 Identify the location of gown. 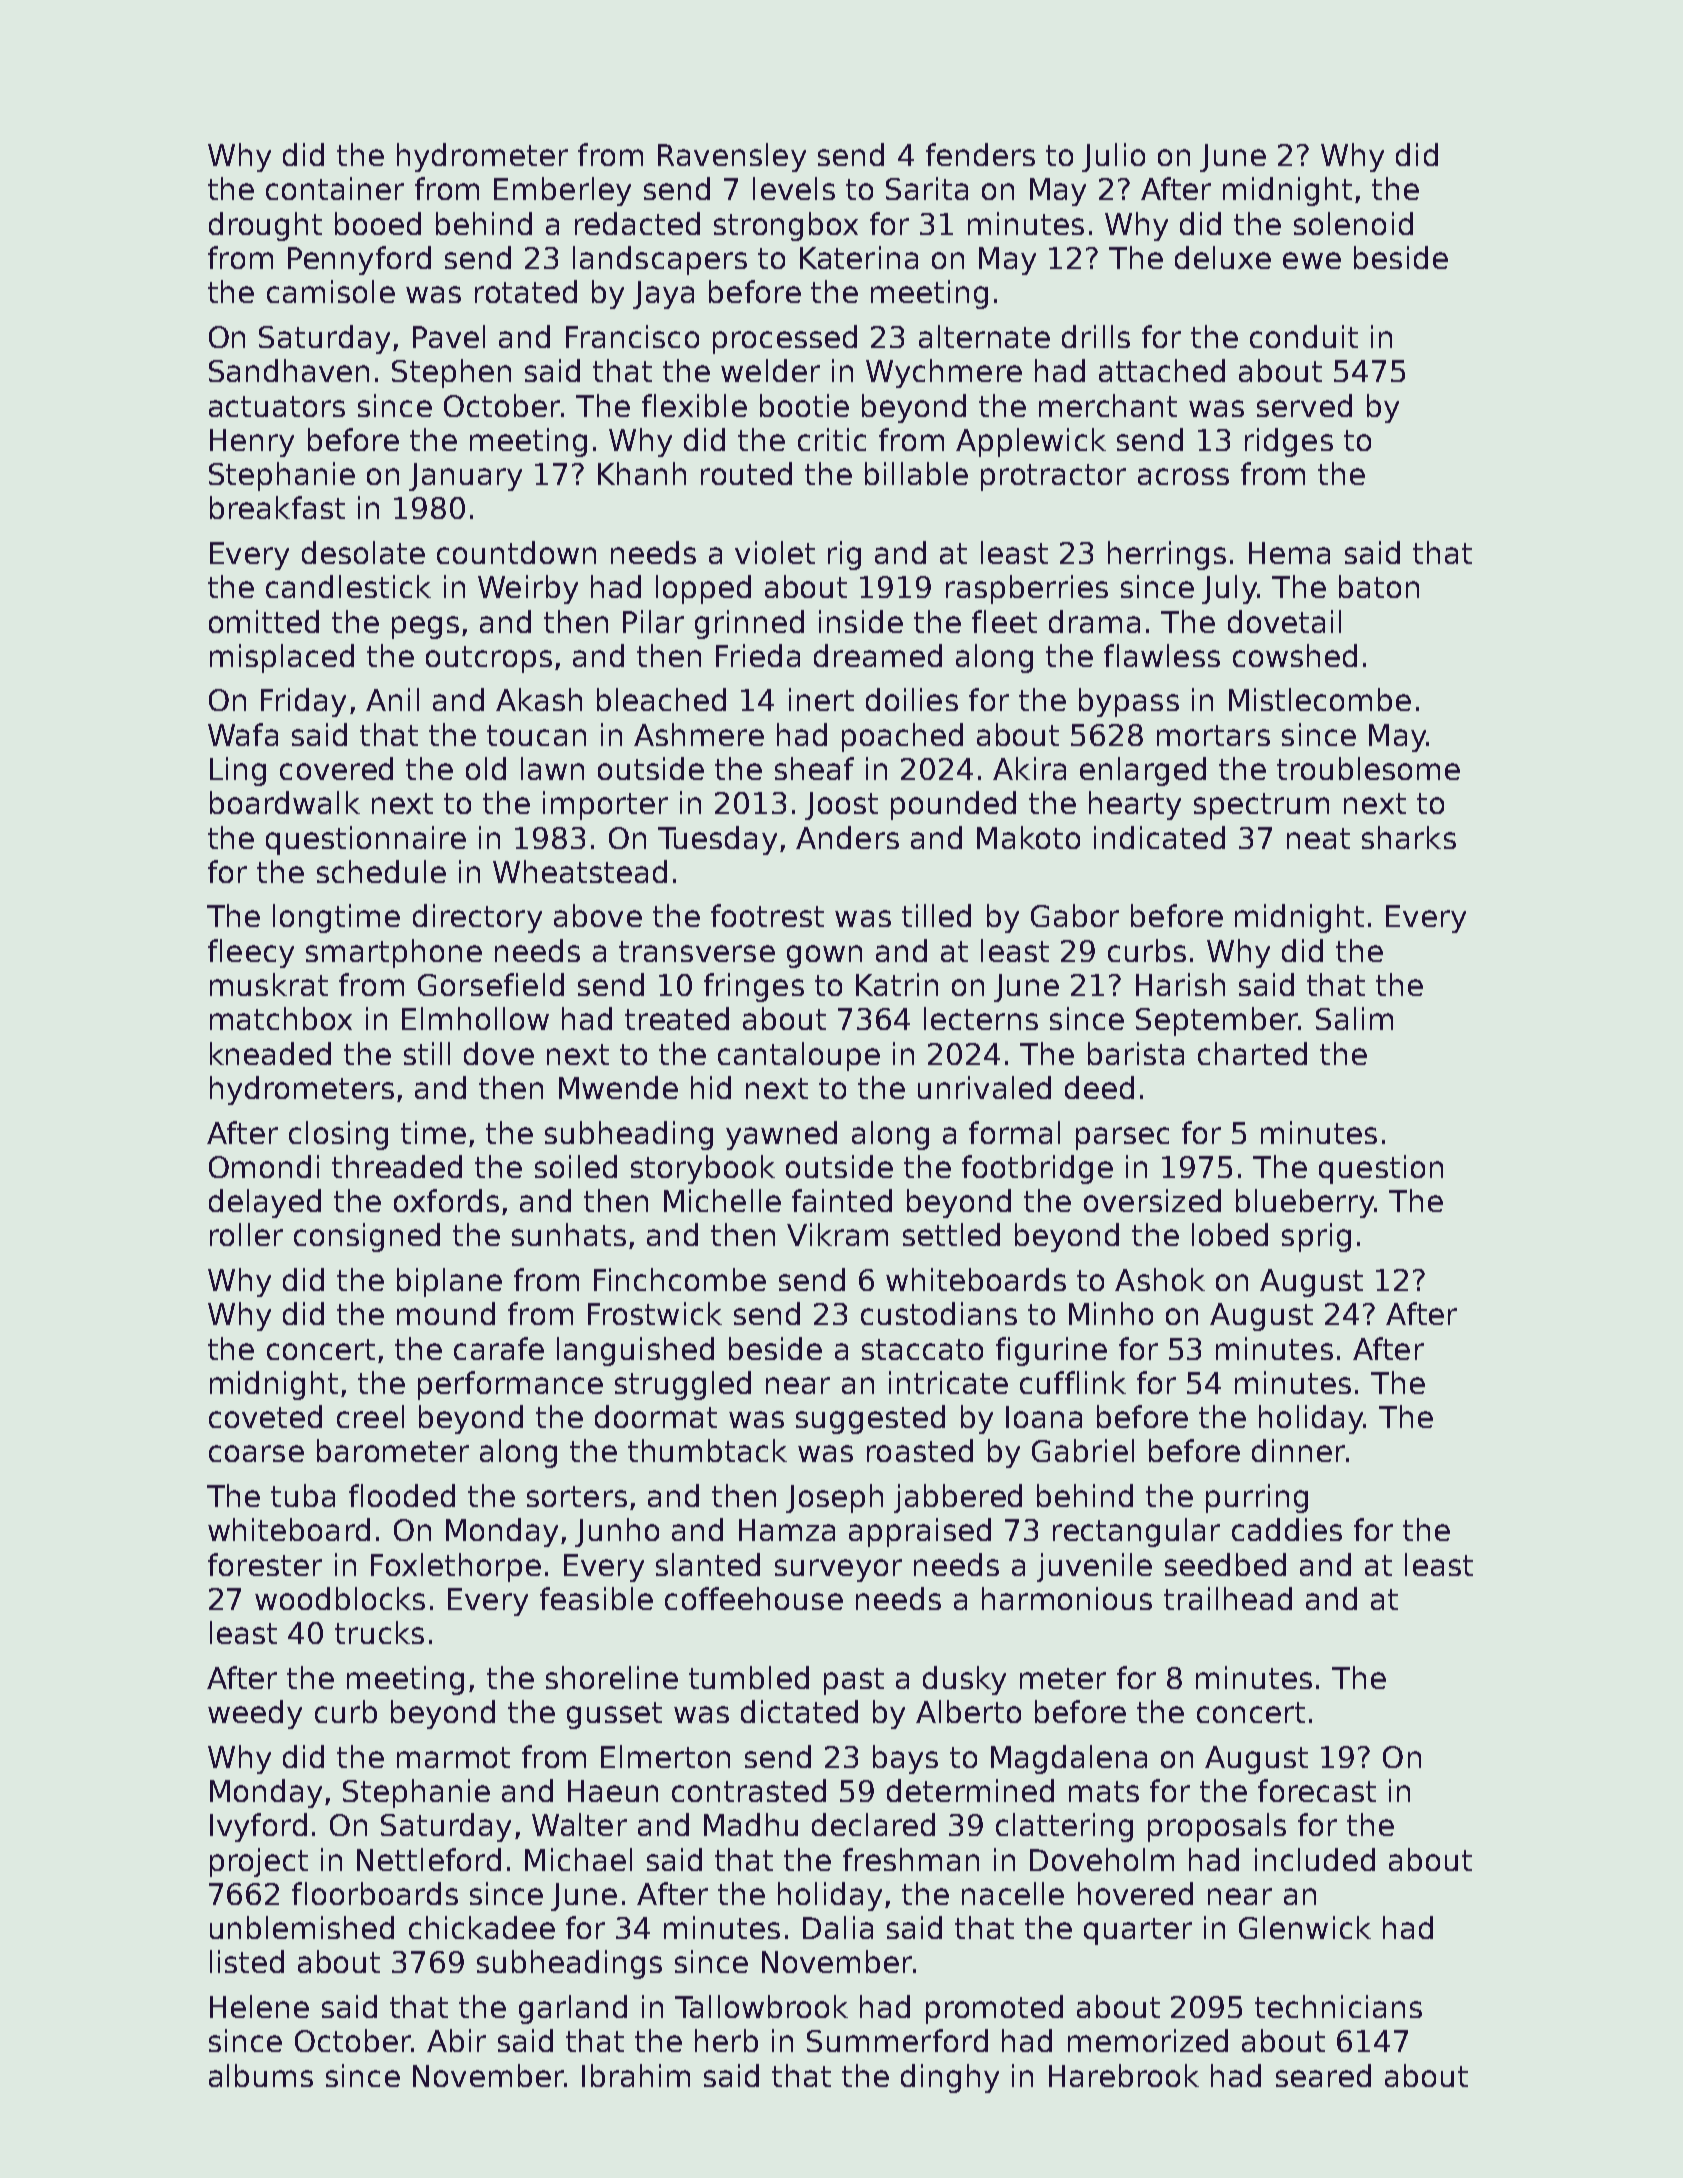
(824, 956).
